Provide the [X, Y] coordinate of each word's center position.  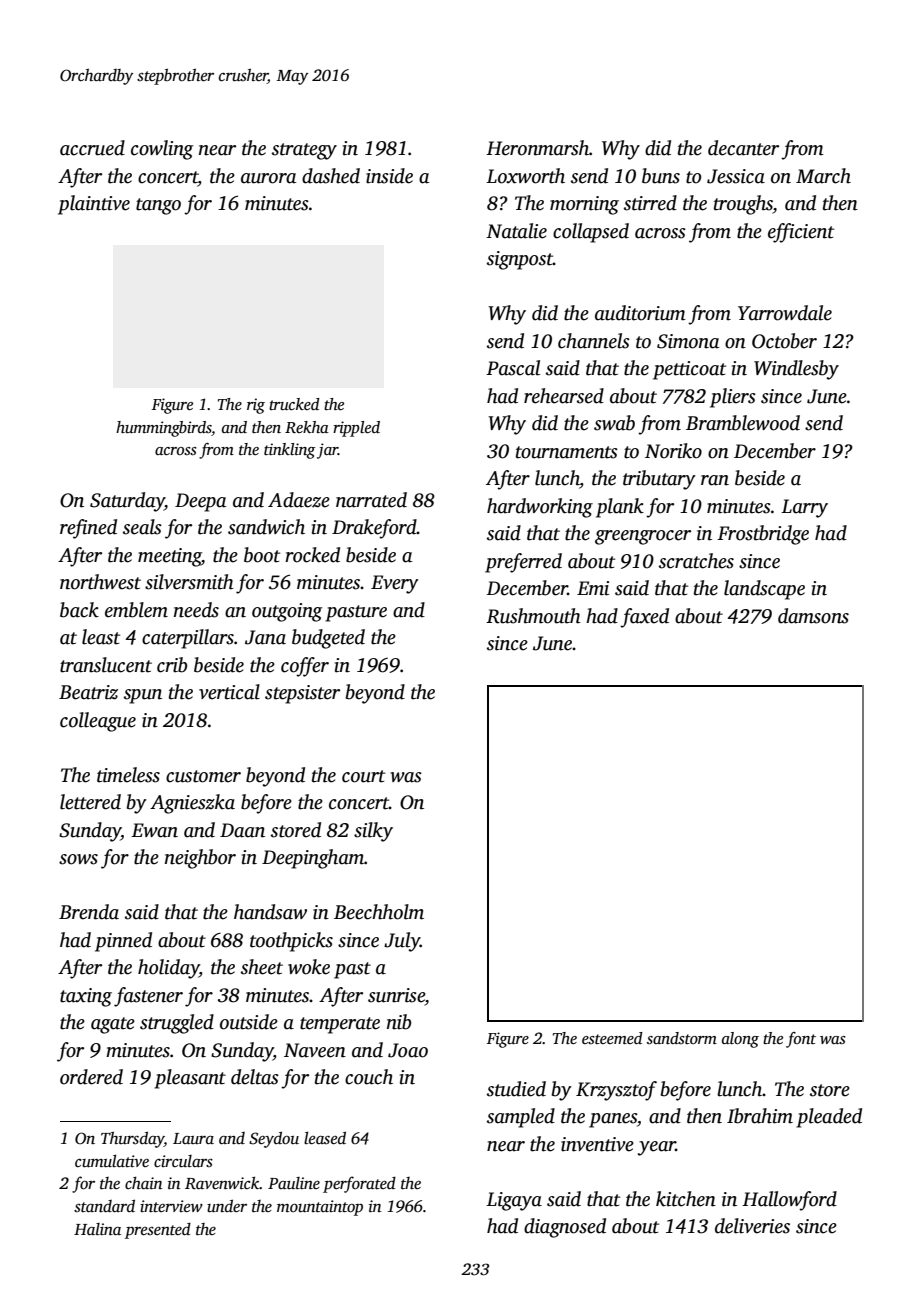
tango [158, 206]
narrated [371, 500]
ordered [91, 1077]
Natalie [516, 231]
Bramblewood [743, 423]
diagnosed [565, 1228]
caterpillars [188, 639]
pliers [733, 398]
